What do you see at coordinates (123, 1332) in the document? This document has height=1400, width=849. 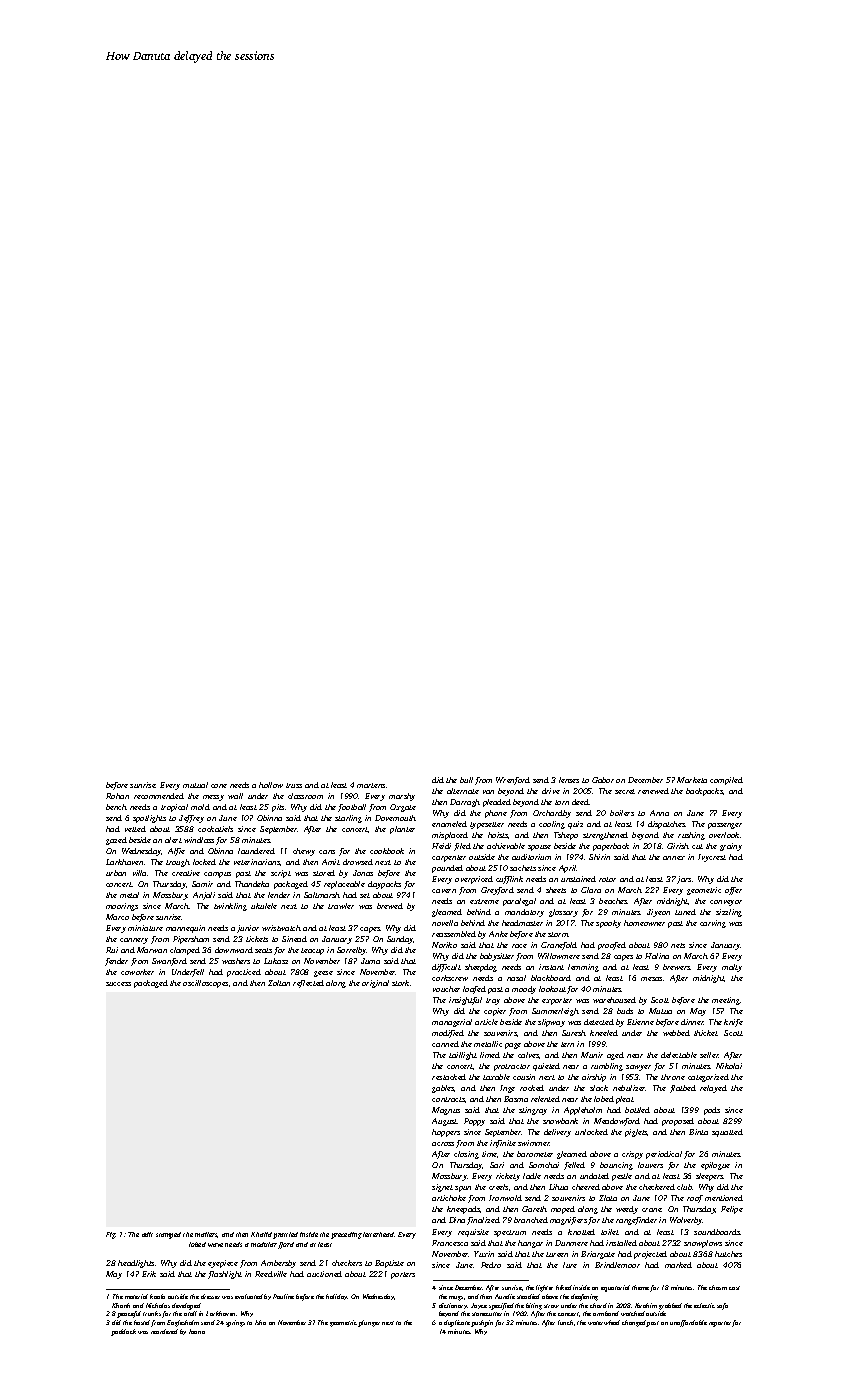 I see `paddock` at bounding box center [123, 1332].
